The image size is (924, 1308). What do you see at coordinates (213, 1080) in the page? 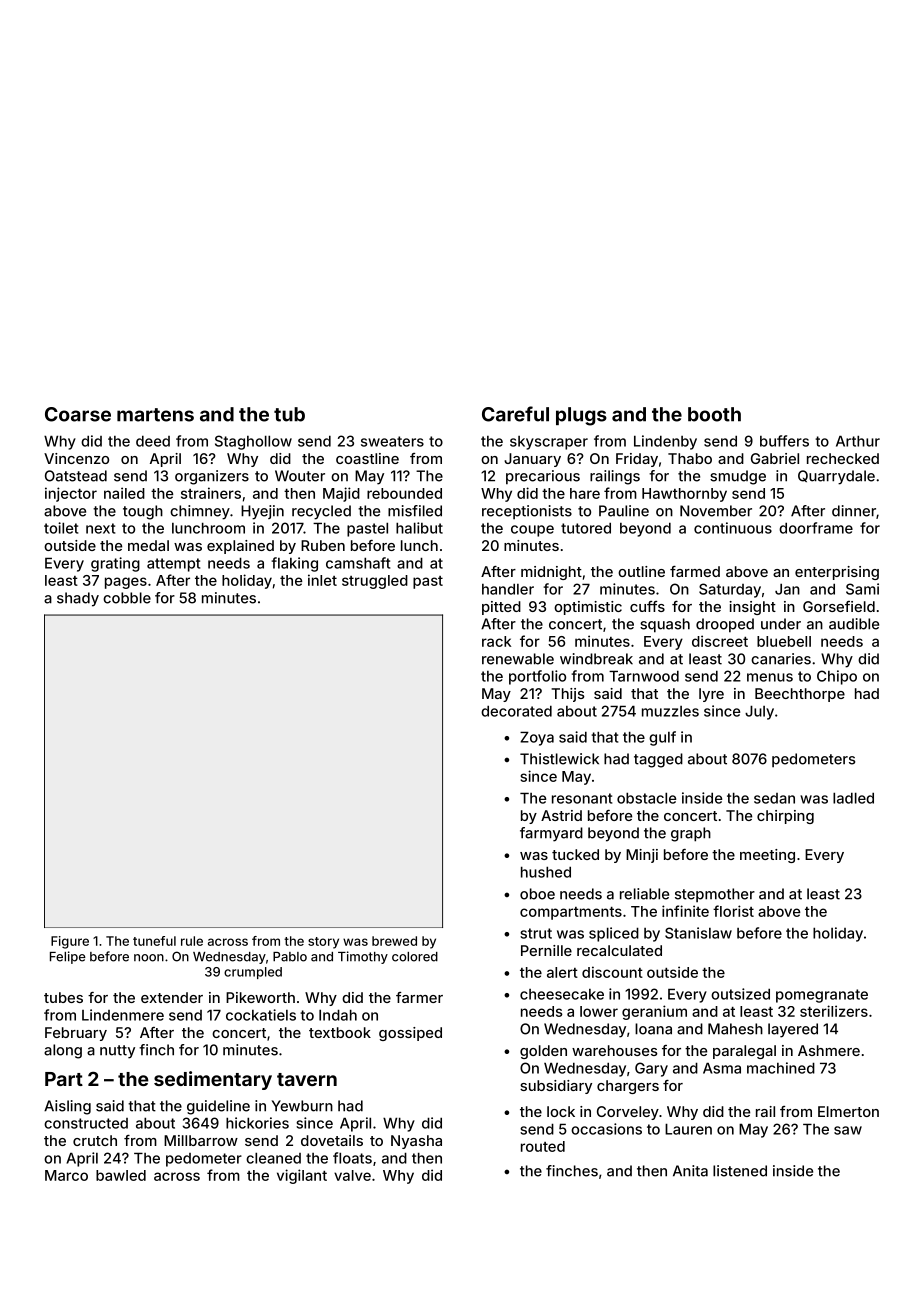
I see `sedimentary` at bounding box center [213, 1080].
